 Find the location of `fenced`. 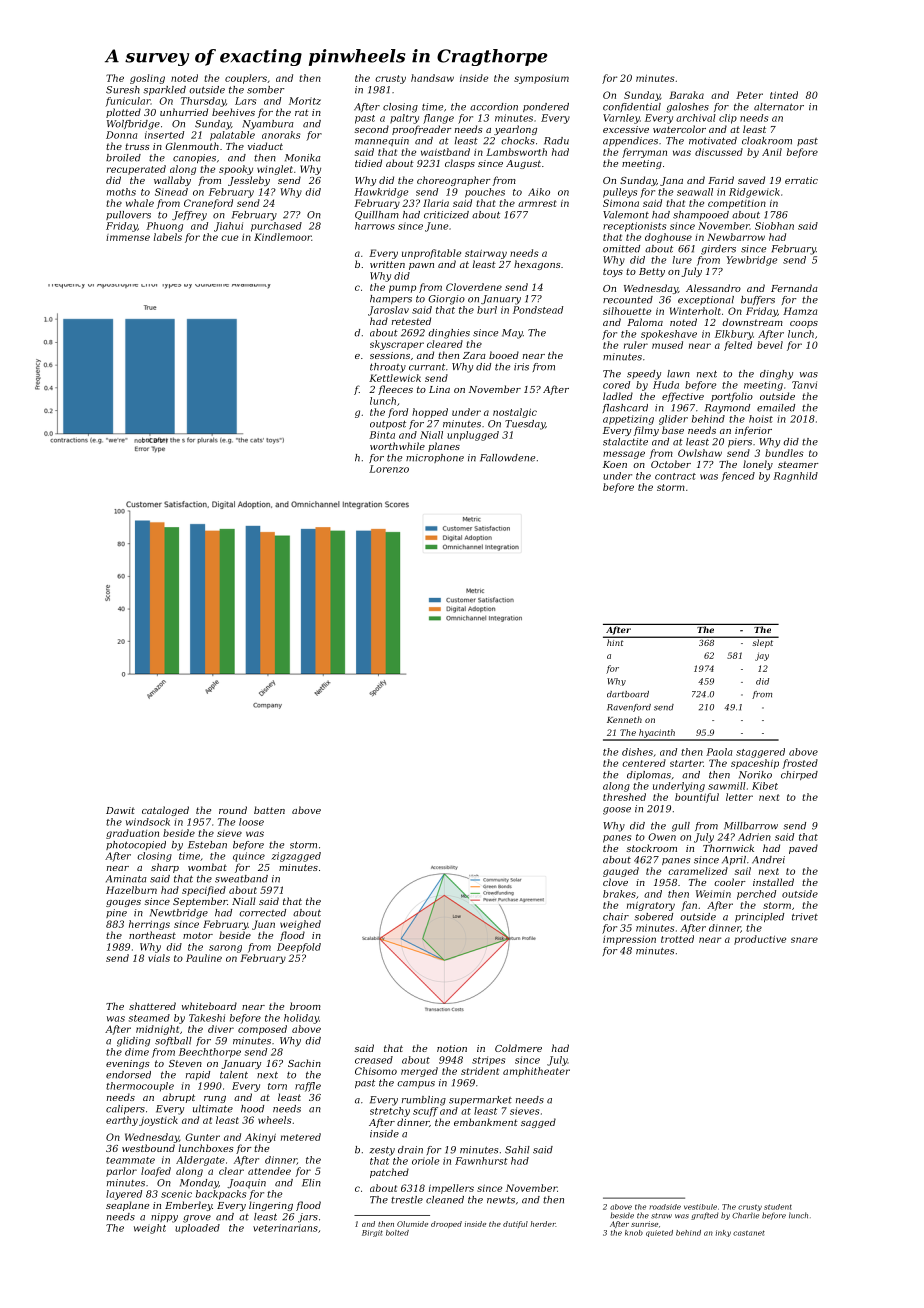

fenced is located at coordinates (738, 477).
